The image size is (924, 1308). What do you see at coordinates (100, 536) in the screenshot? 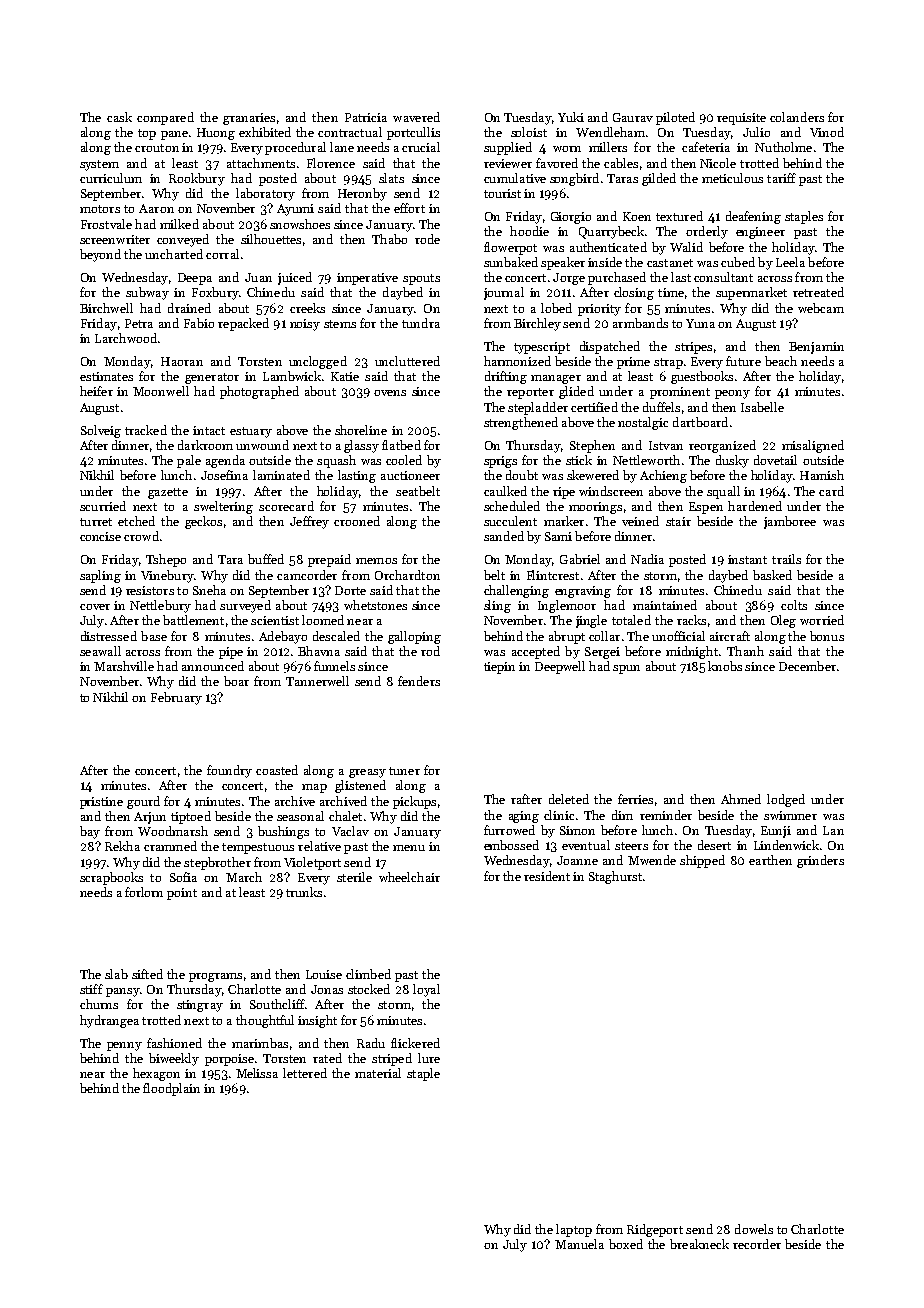
I see `concise` at bounding box center [100, 536].
